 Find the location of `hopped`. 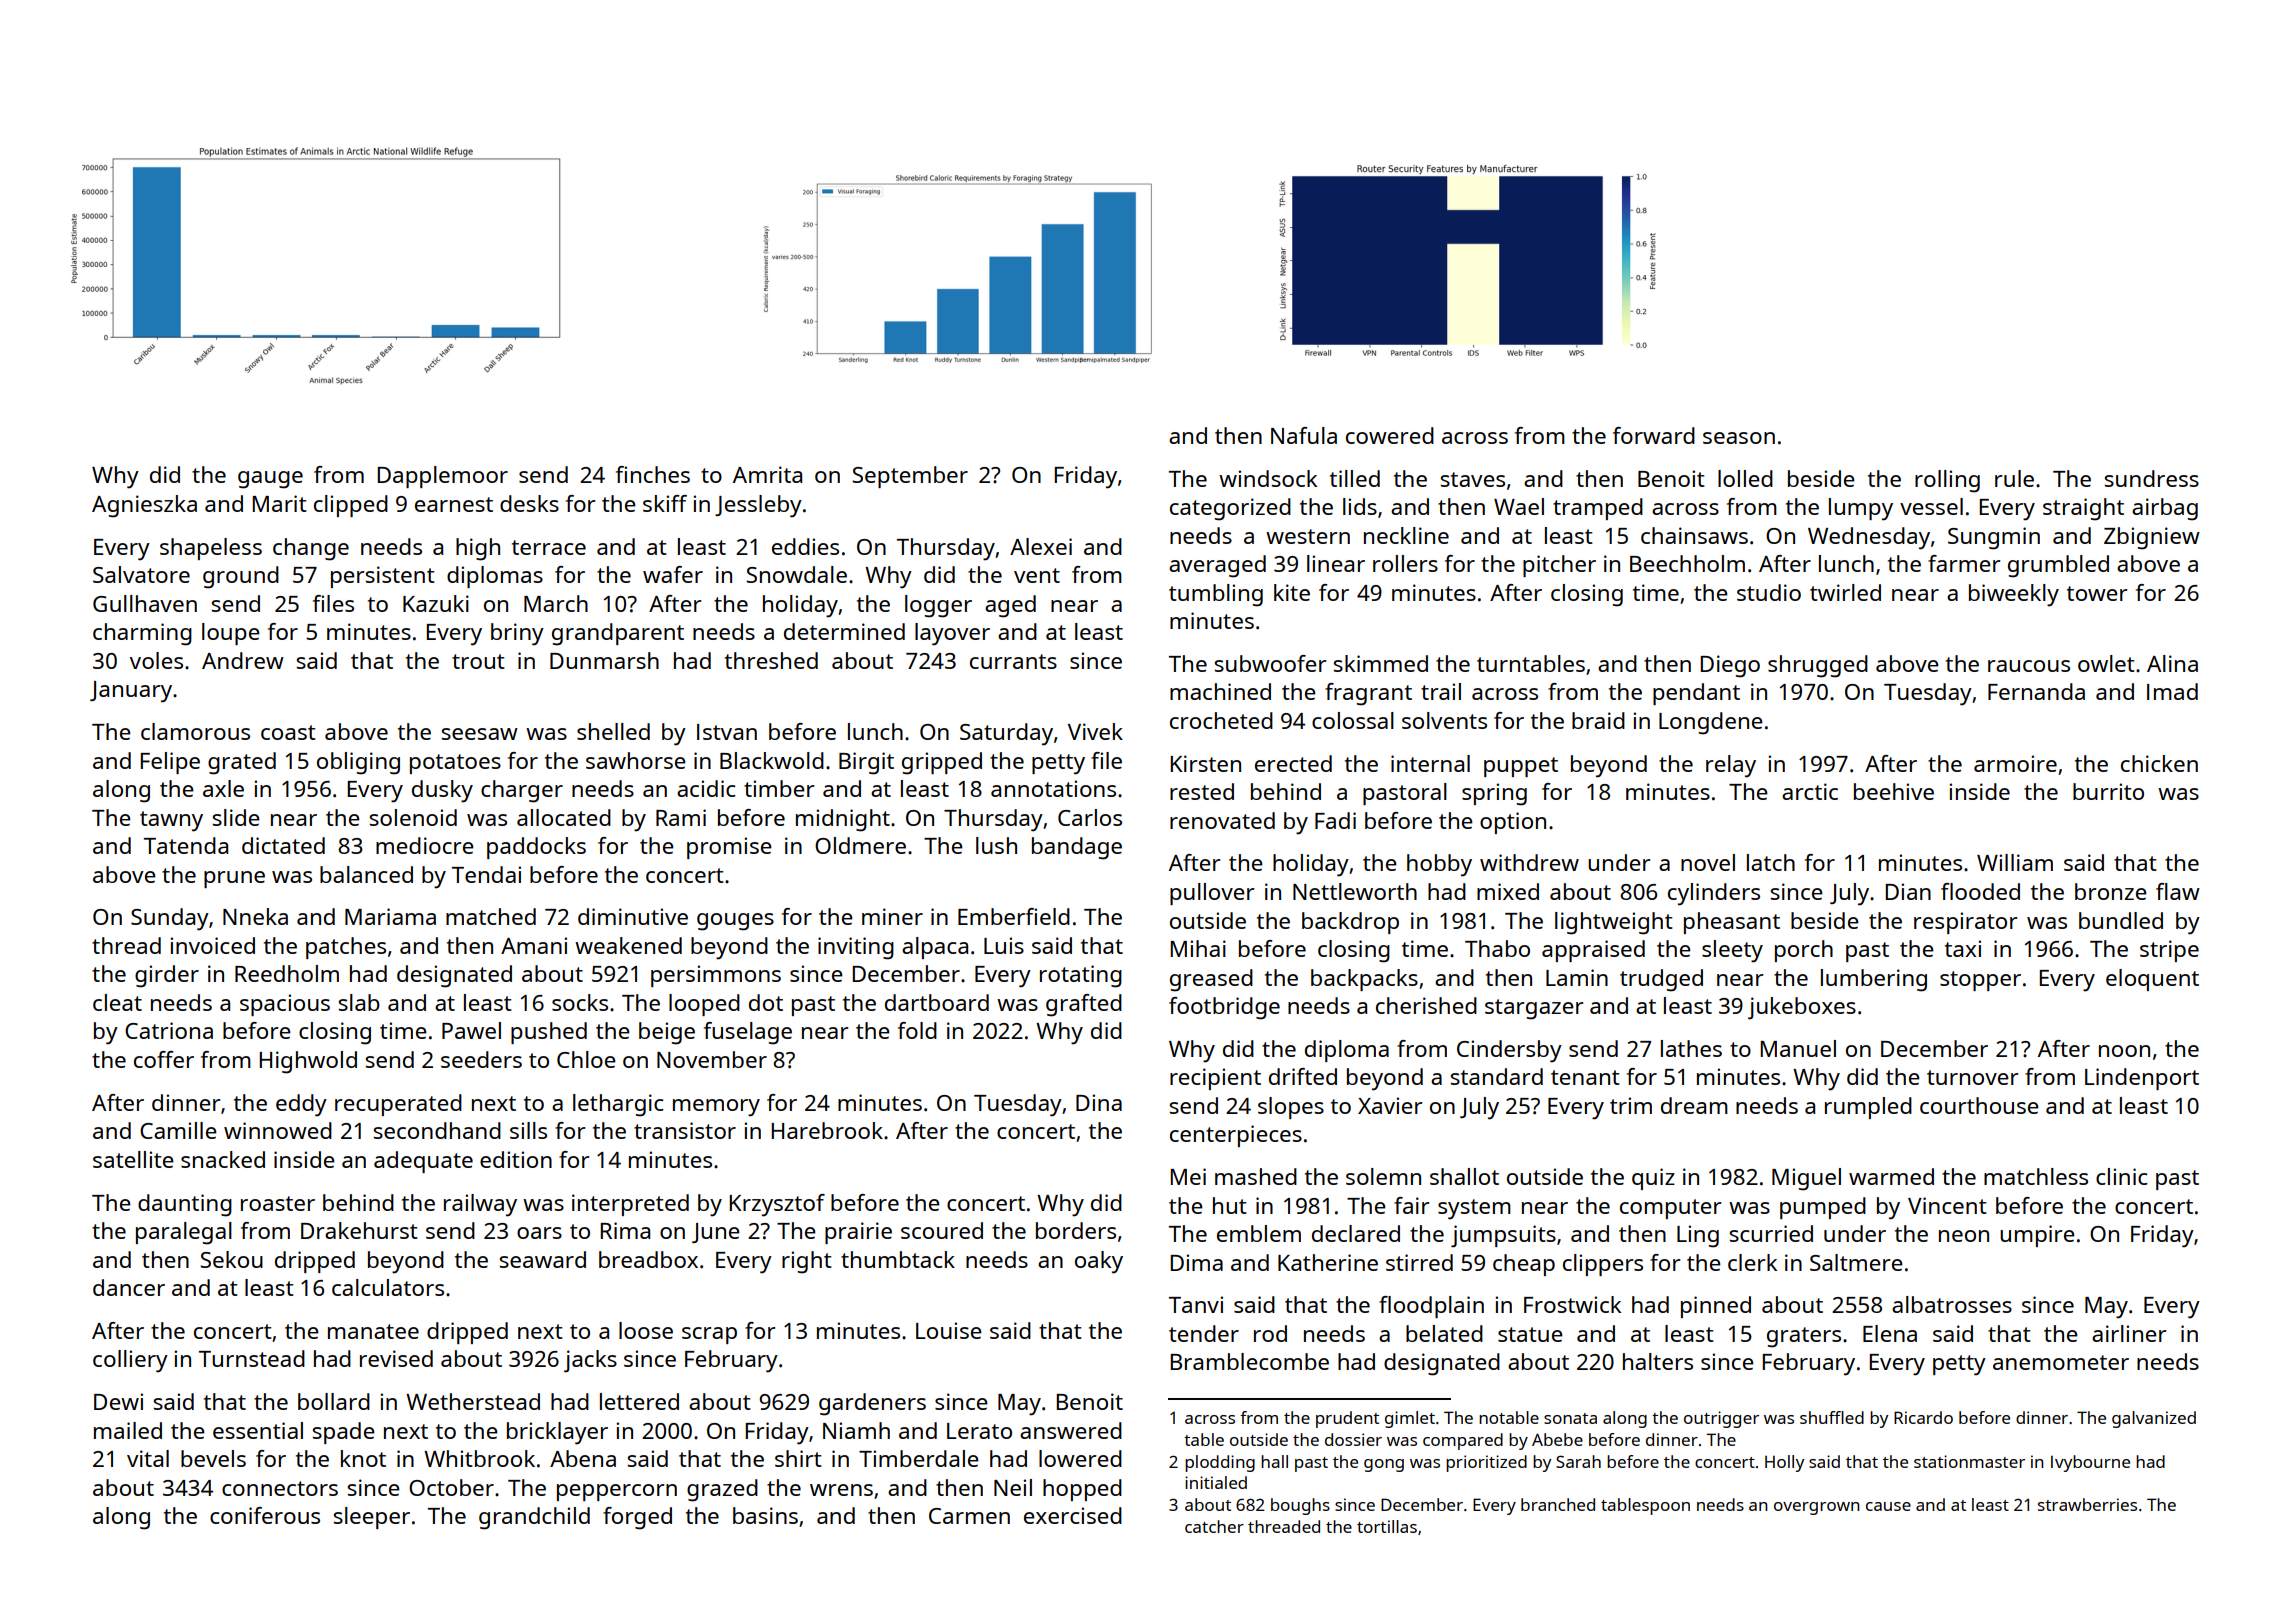

hopped is located at coordinates (1082, 1490).
